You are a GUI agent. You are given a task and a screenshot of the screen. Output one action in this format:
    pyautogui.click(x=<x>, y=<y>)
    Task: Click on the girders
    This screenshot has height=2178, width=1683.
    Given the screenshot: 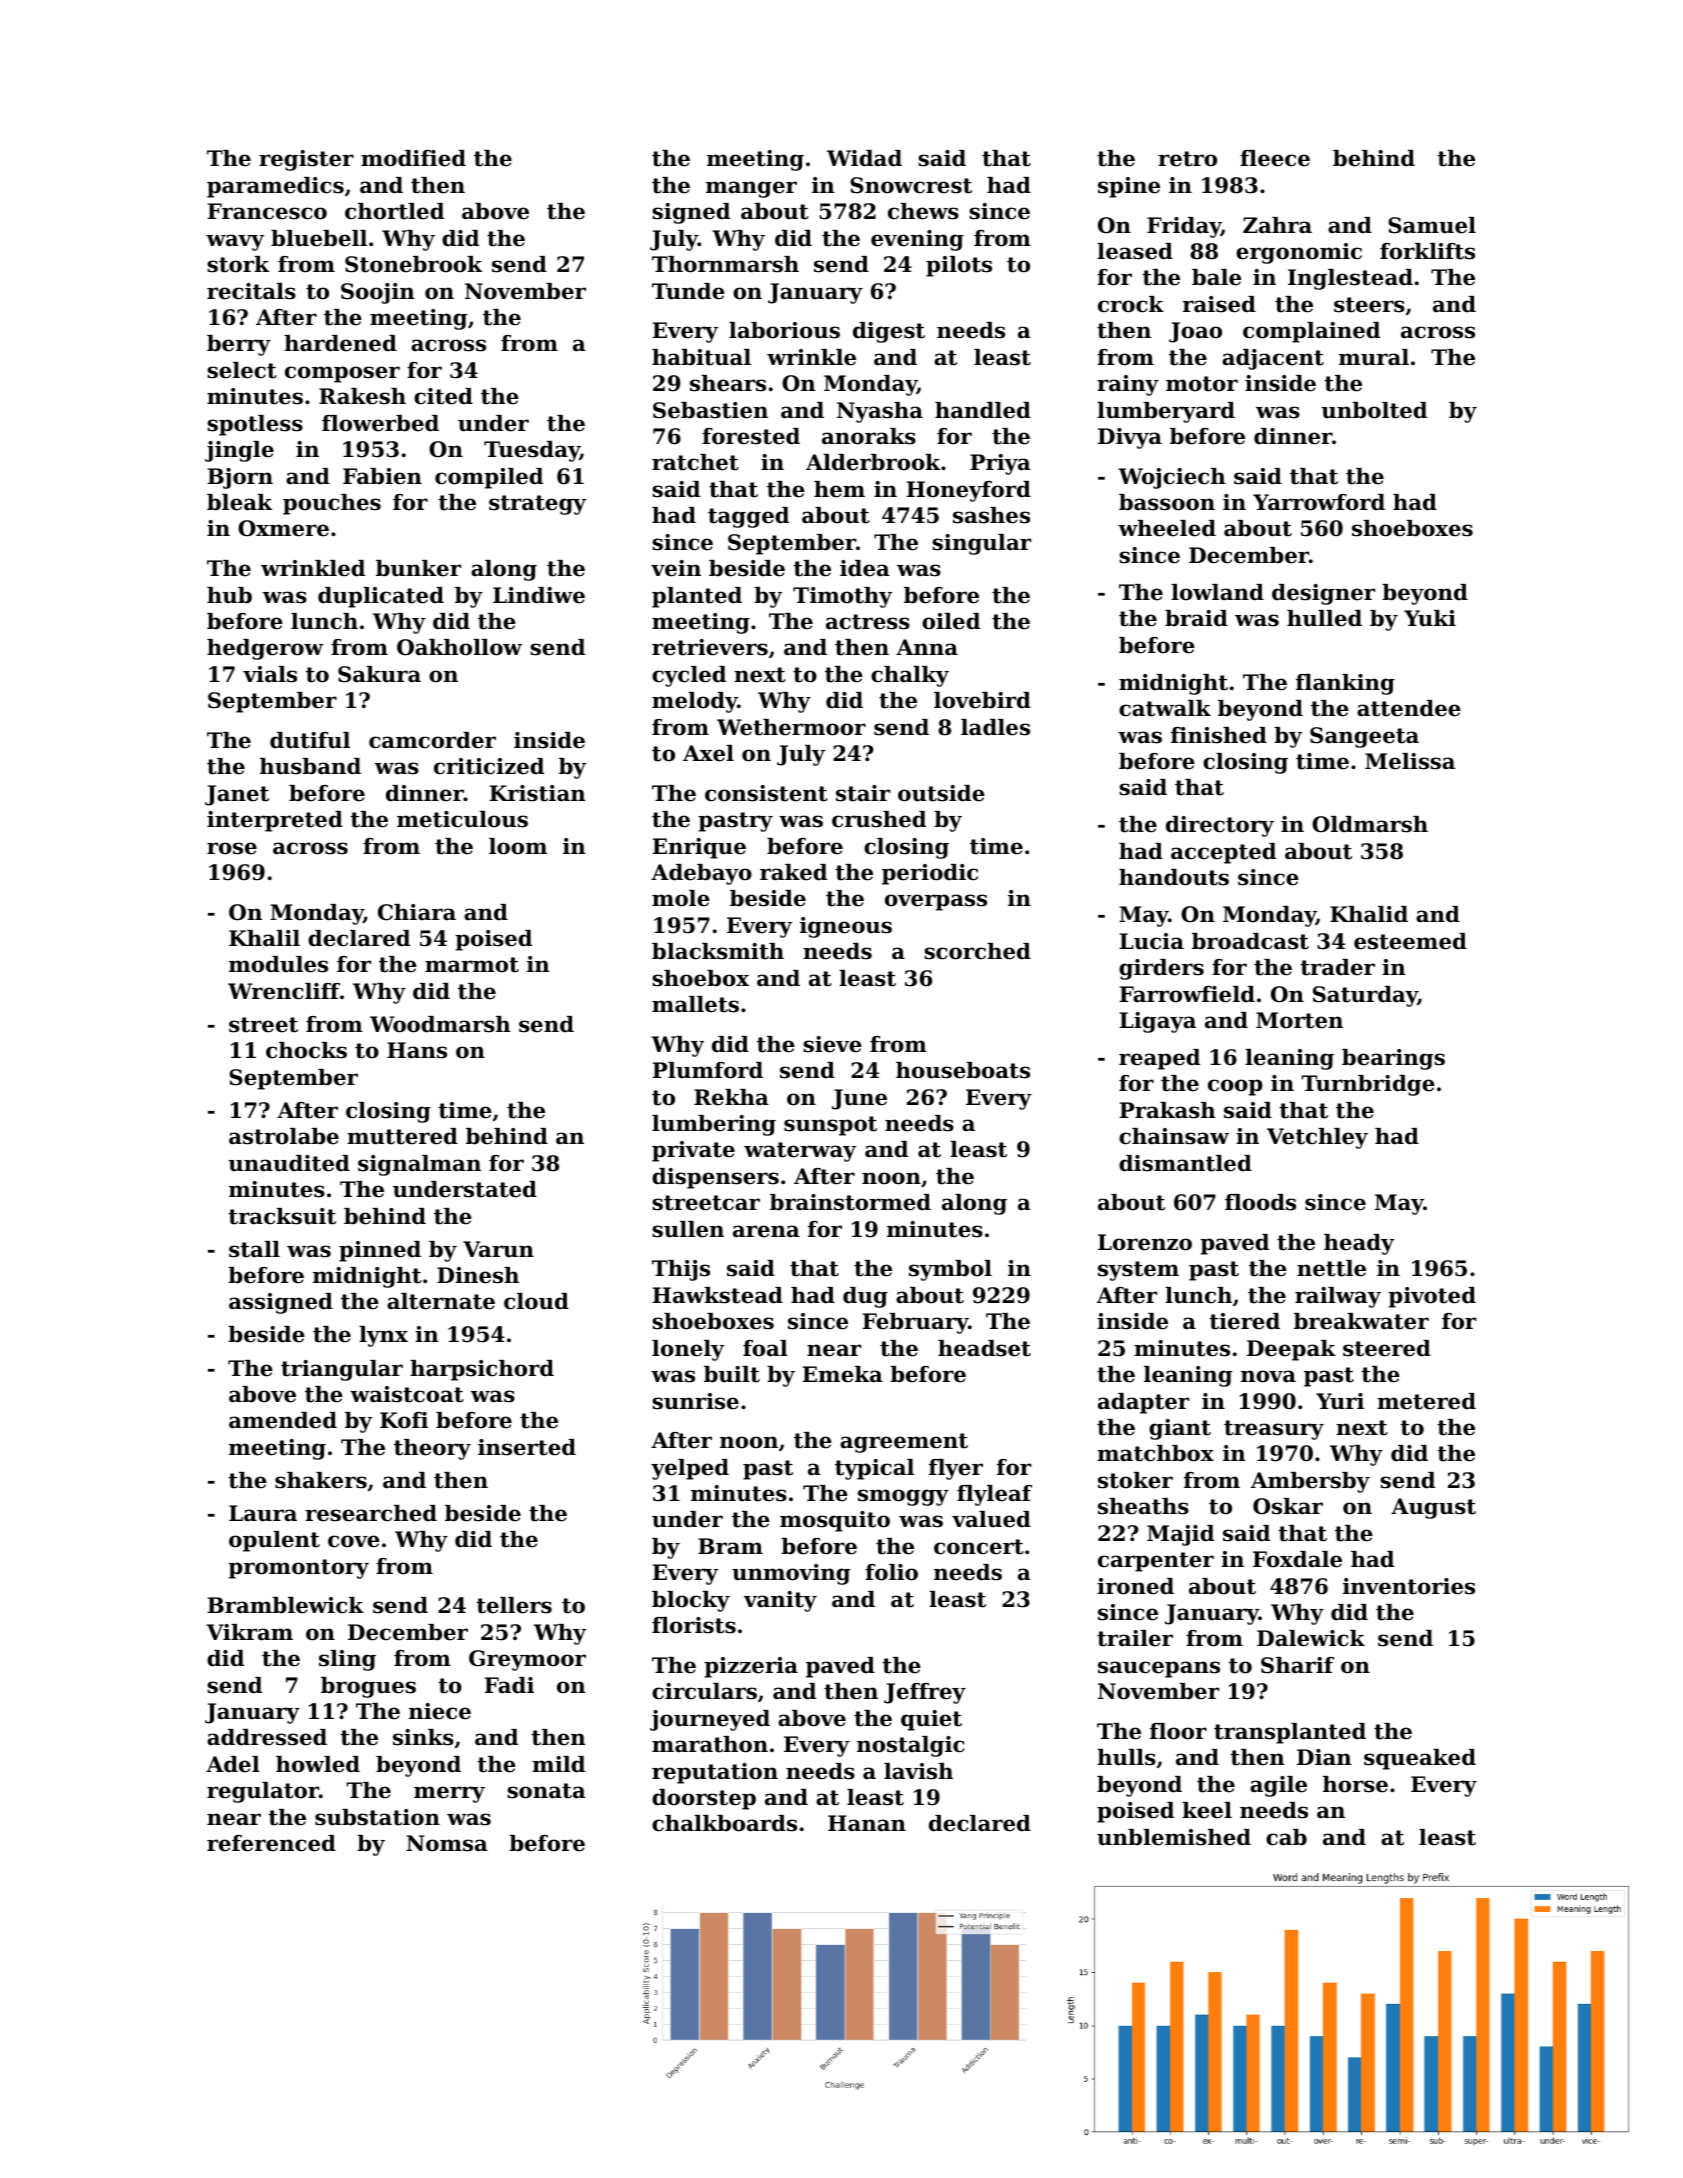 What is the action you would take?
    pyautogui.click(x=1161, y=969)
